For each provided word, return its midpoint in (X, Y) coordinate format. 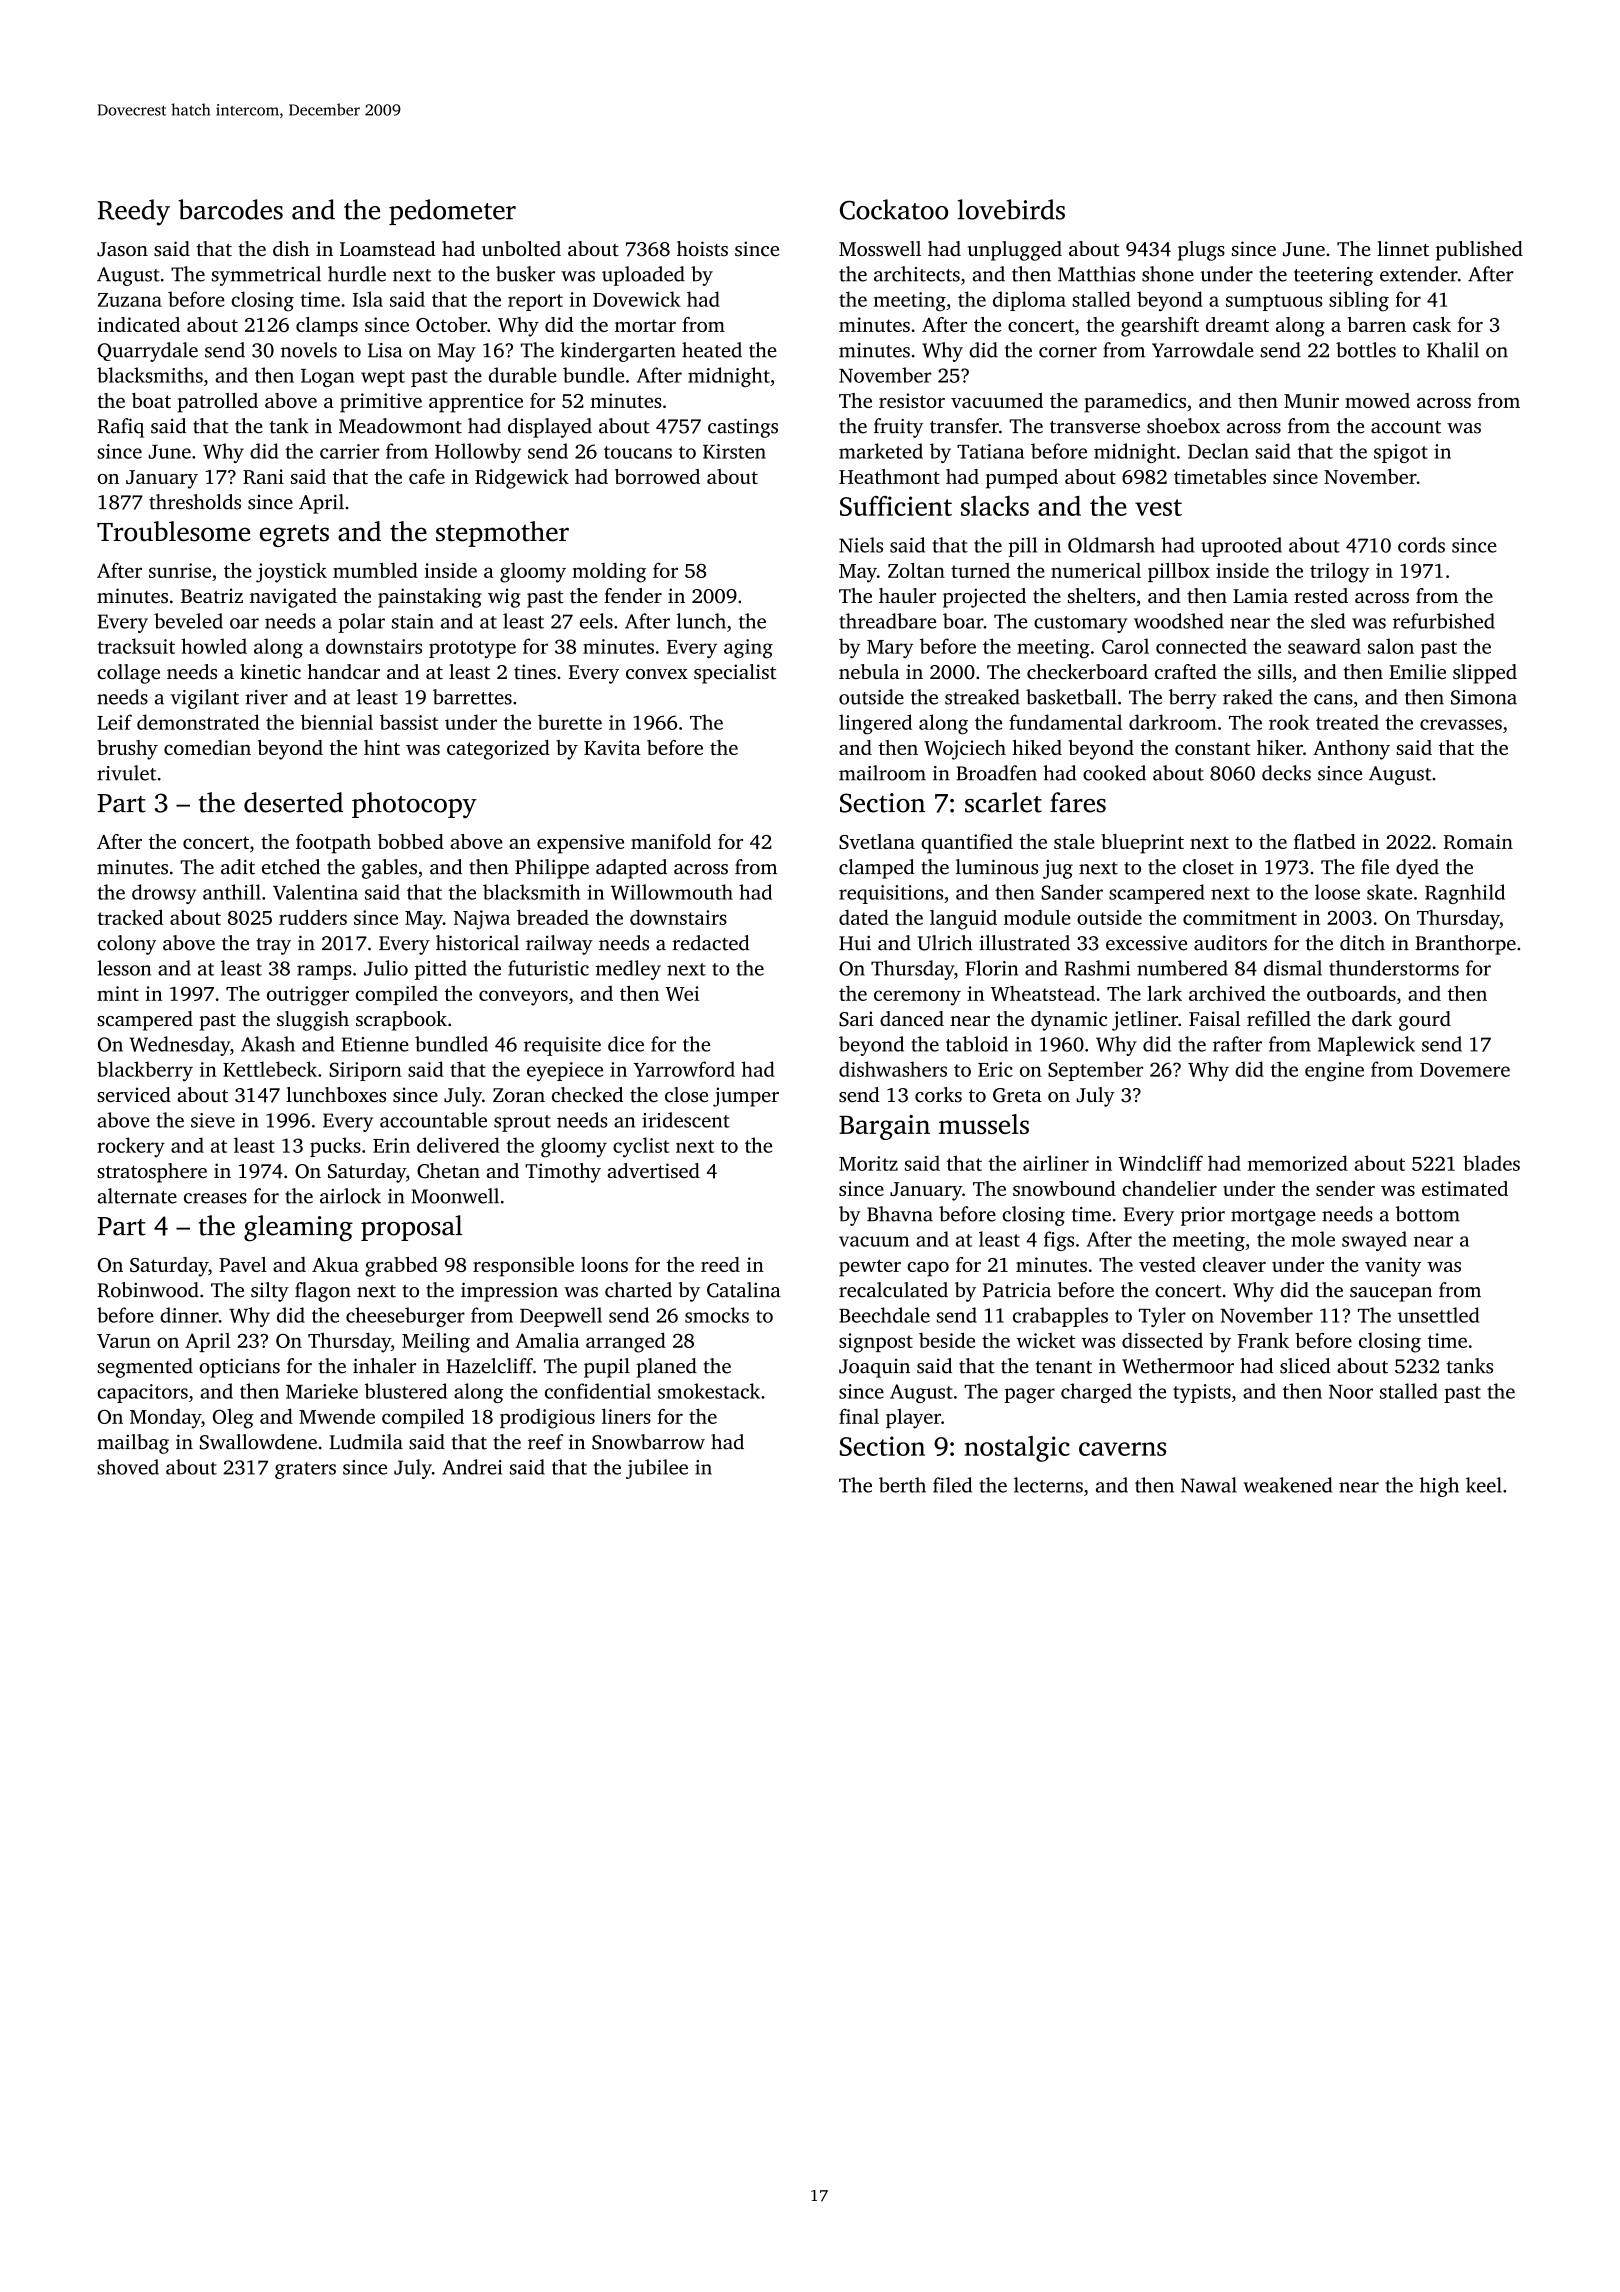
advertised (653, 1170)
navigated (293, 598)
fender (633, 595)
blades (1491, 1163)
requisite (562, 1046)
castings (743, 428)
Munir (1311, 400)
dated (864, 917)
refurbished (1444, 621)
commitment (1240, 917)
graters (305, 1470)
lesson (124, 968)
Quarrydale (148, 352)
